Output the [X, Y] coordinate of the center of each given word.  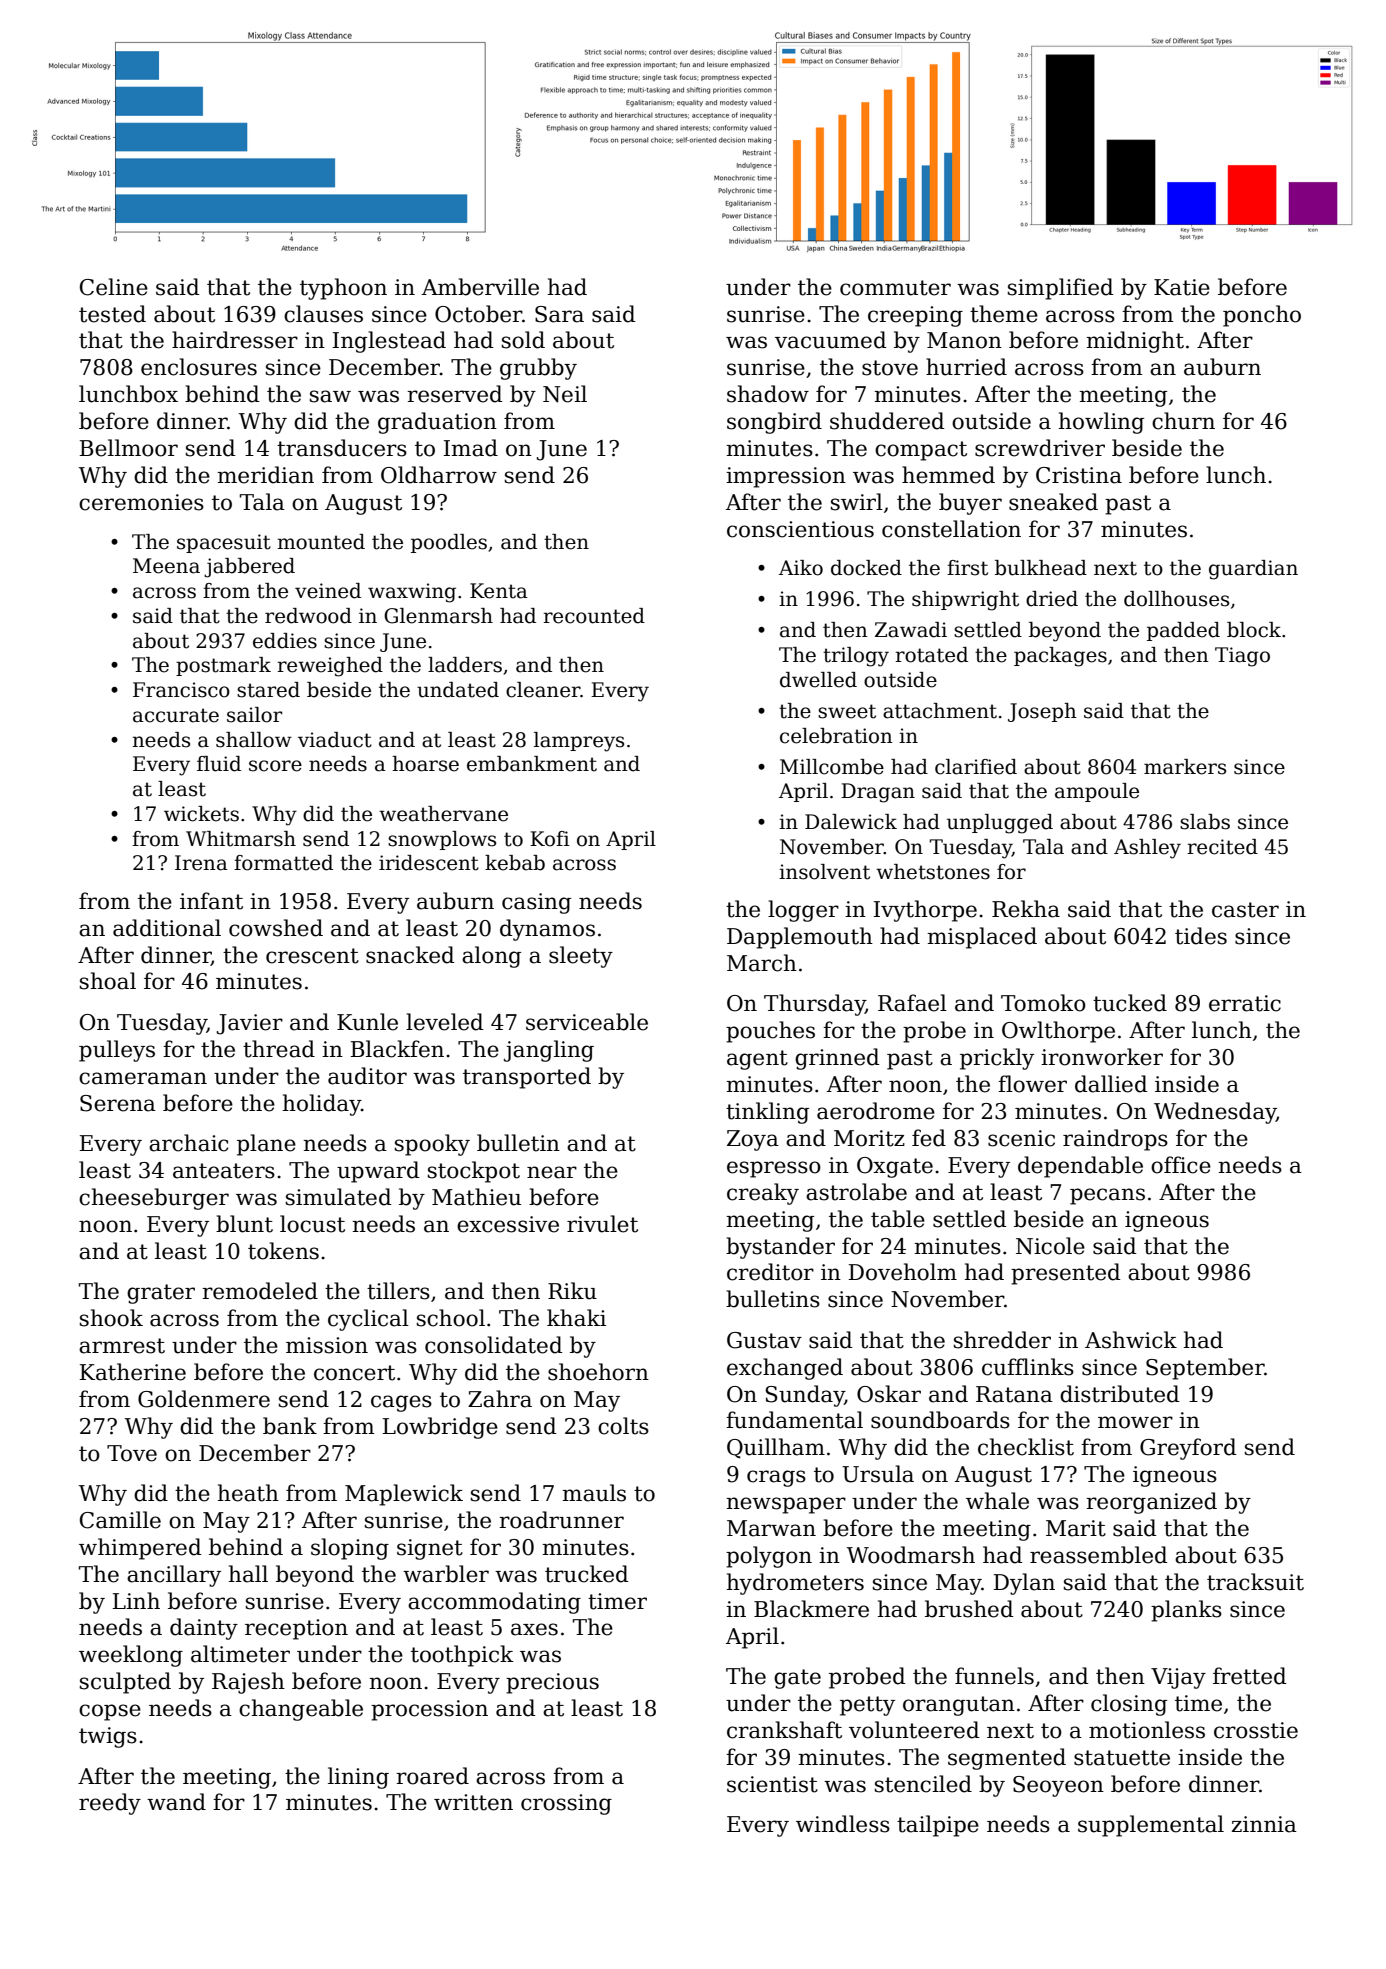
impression [786, 477]
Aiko [801, 568]
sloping [350, 1549]
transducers [342, 448]
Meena [166, 566]
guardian [1253, 570]
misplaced [982, 938]
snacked [410, 955]
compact [921, 451]
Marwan [771, 1528]
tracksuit [1255, 1582]
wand [176, 1802]
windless [843, 1824]
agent [757, 1060]
